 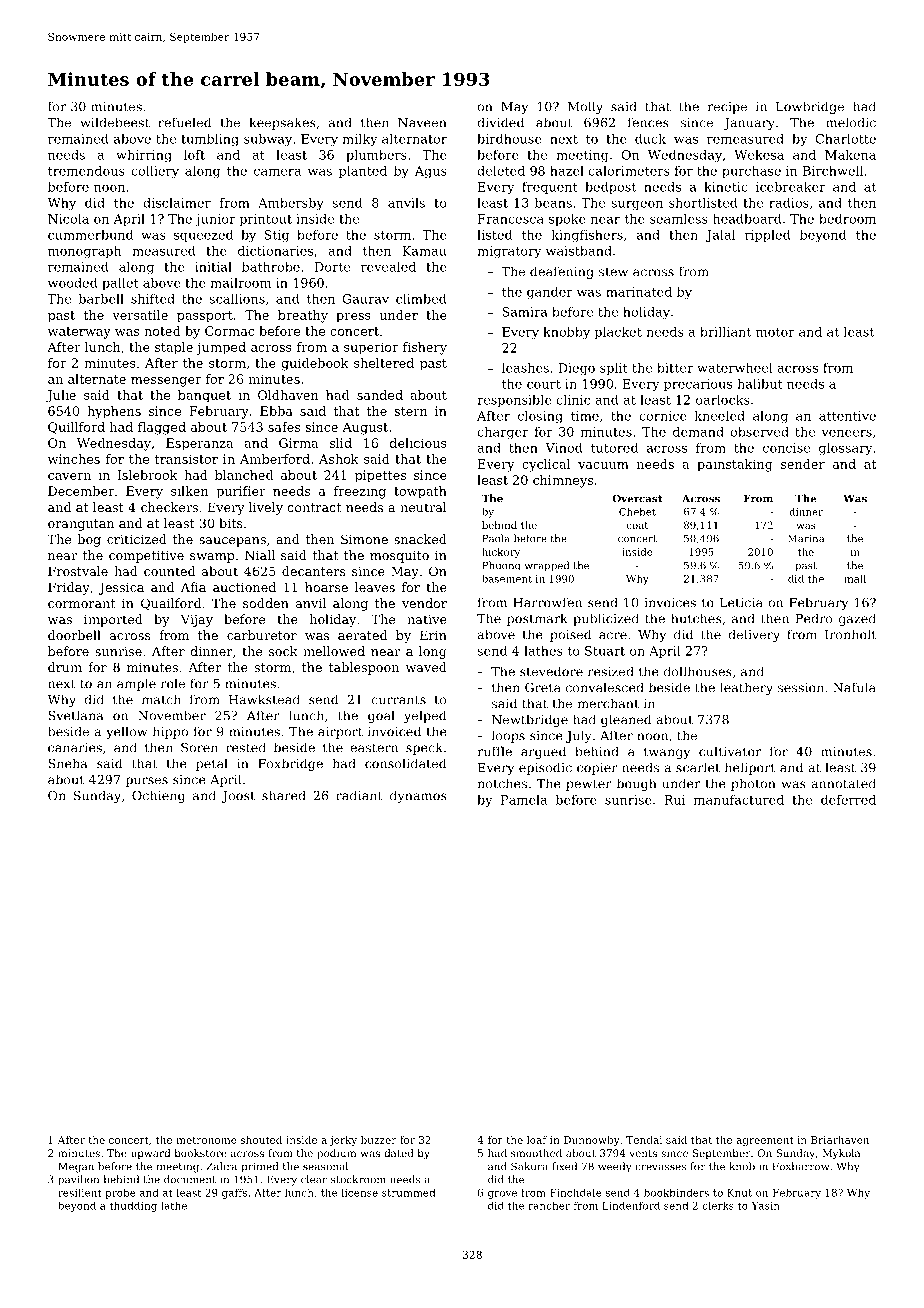 I want to click on glossary, so click(x=845, y=449).
